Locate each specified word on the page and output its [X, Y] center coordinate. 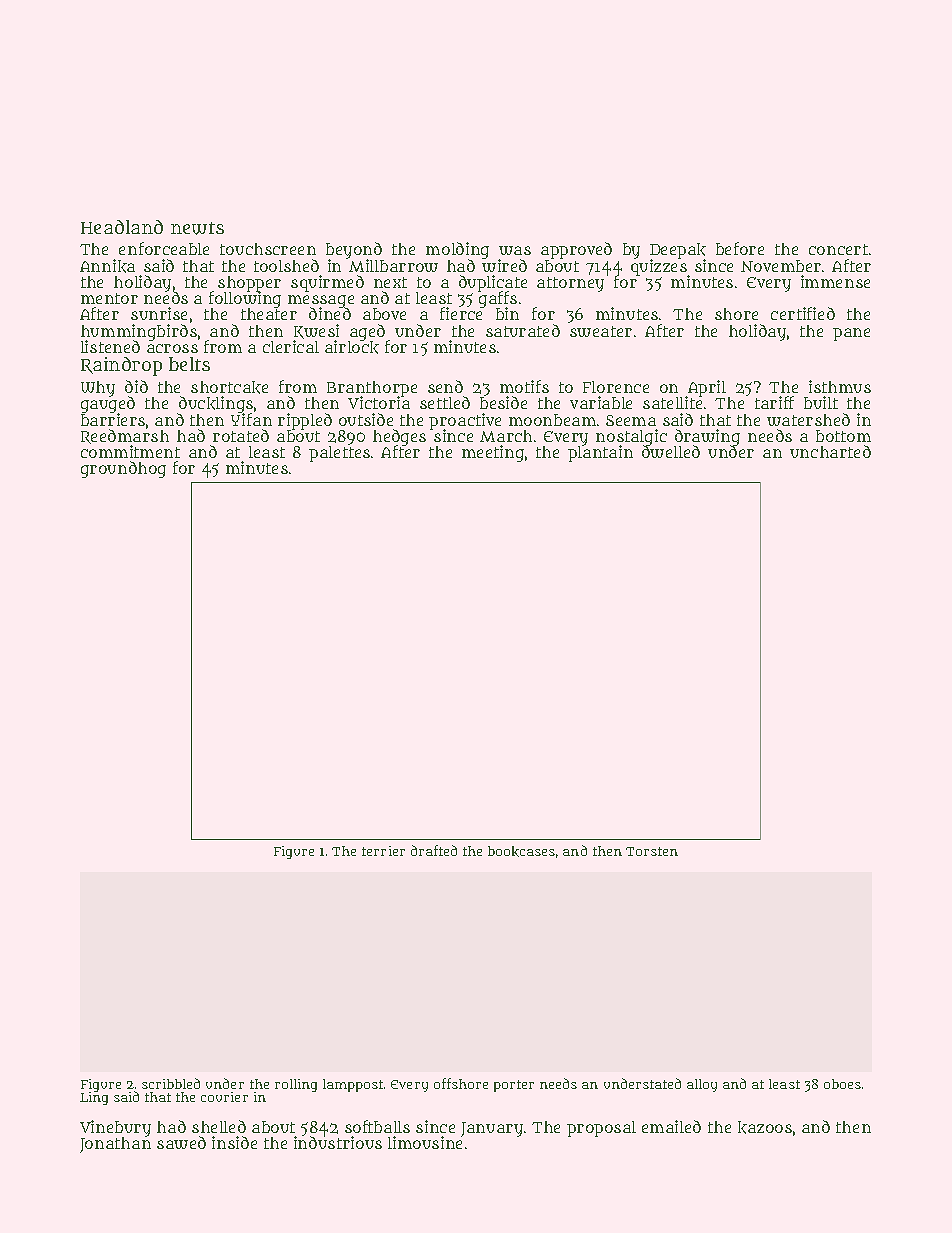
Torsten [652, 851]
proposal [601, 1129]
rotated [241, 435]
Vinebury [115, 1128]
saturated [523, 330]
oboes [842, 1084]
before [740, 248]
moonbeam [552, 420]
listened [110, 346]
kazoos [765, 1127]
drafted [434, 850]
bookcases [521, 851]
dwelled [671, 452]
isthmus [840, 386]
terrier [383, 851]
